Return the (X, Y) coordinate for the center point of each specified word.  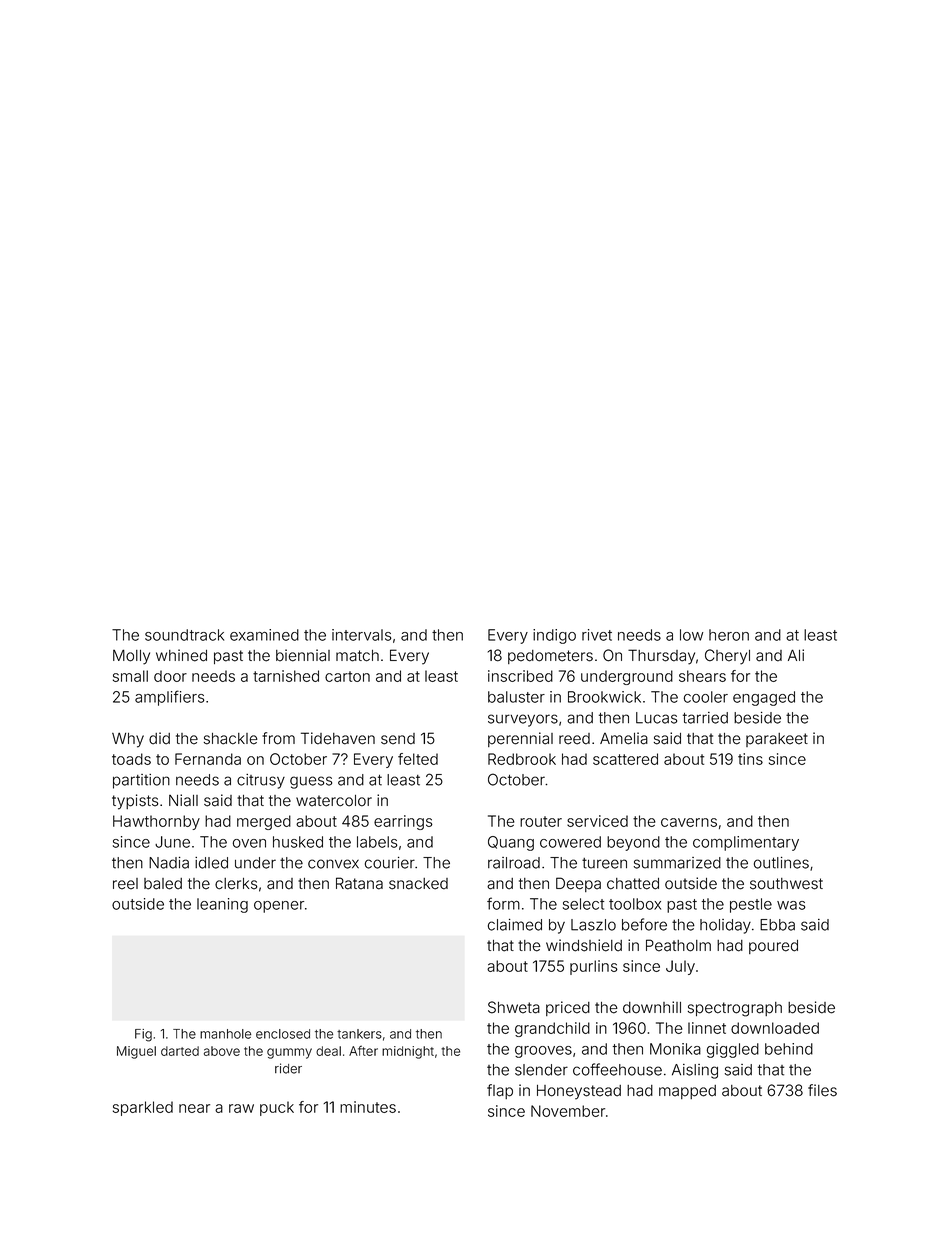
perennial (520, 739)
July (680, 967)
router (541, 821)
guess (311, 782)
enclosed (283, 1034)
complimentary (746, 843)
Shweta (514, 1007)
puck (277, 1108)
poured (773, 947)
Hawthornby (156, 822)
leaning (222, 905)
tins (750, 759)
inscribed (520, 676)
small (130, 676)
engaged (764, 698)
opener (279, 907)
